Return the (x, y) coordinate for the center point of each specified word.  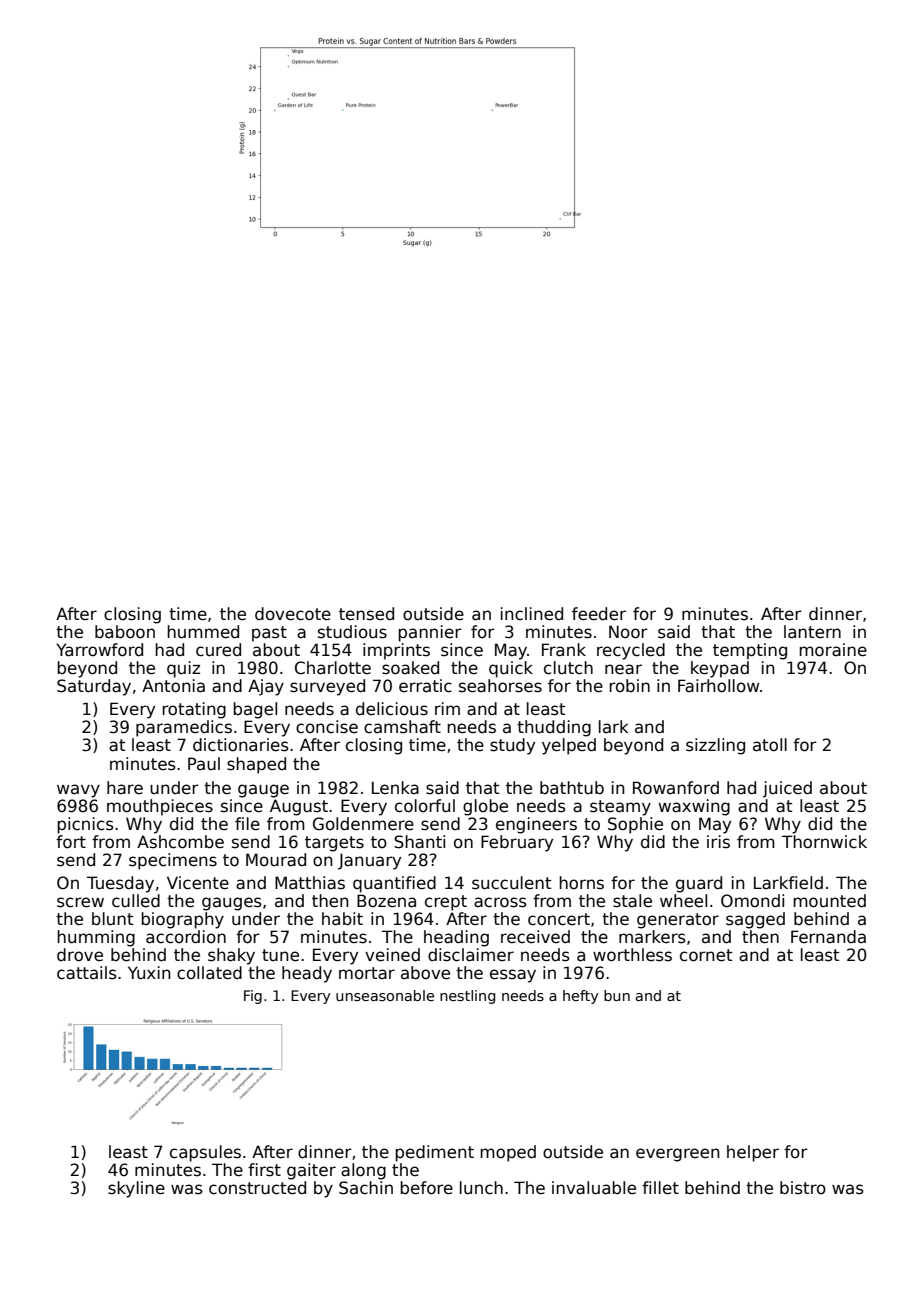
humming (96, 938)
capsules (205, 1153)
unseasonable (385, 995)
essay (513, 976)
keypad (720, 669)
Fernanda (828, 937)
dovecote (293, 614)
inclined (532, 614)
